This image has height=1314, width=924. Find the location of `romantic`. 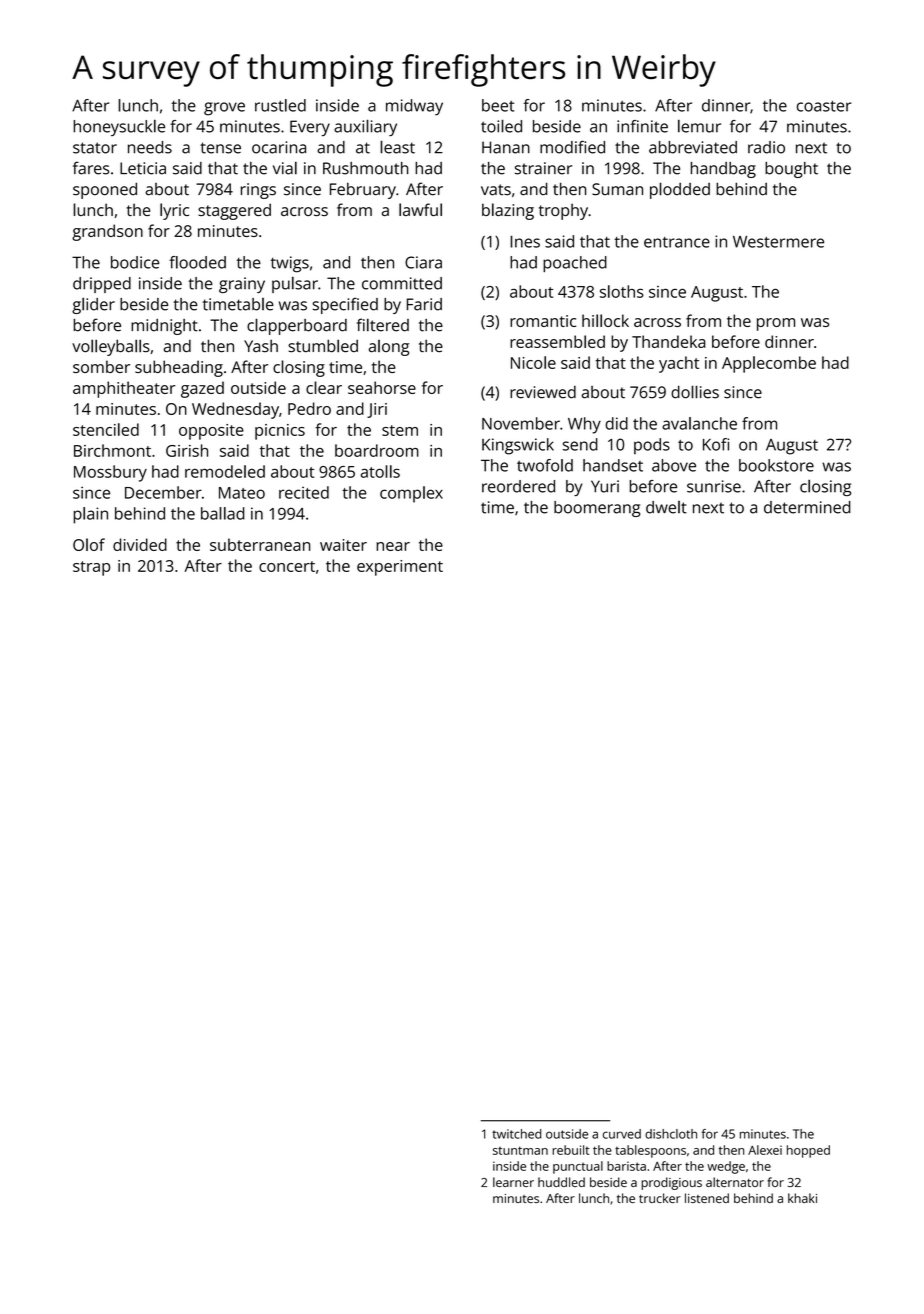

romantic is located at coordinates (543, 321).
